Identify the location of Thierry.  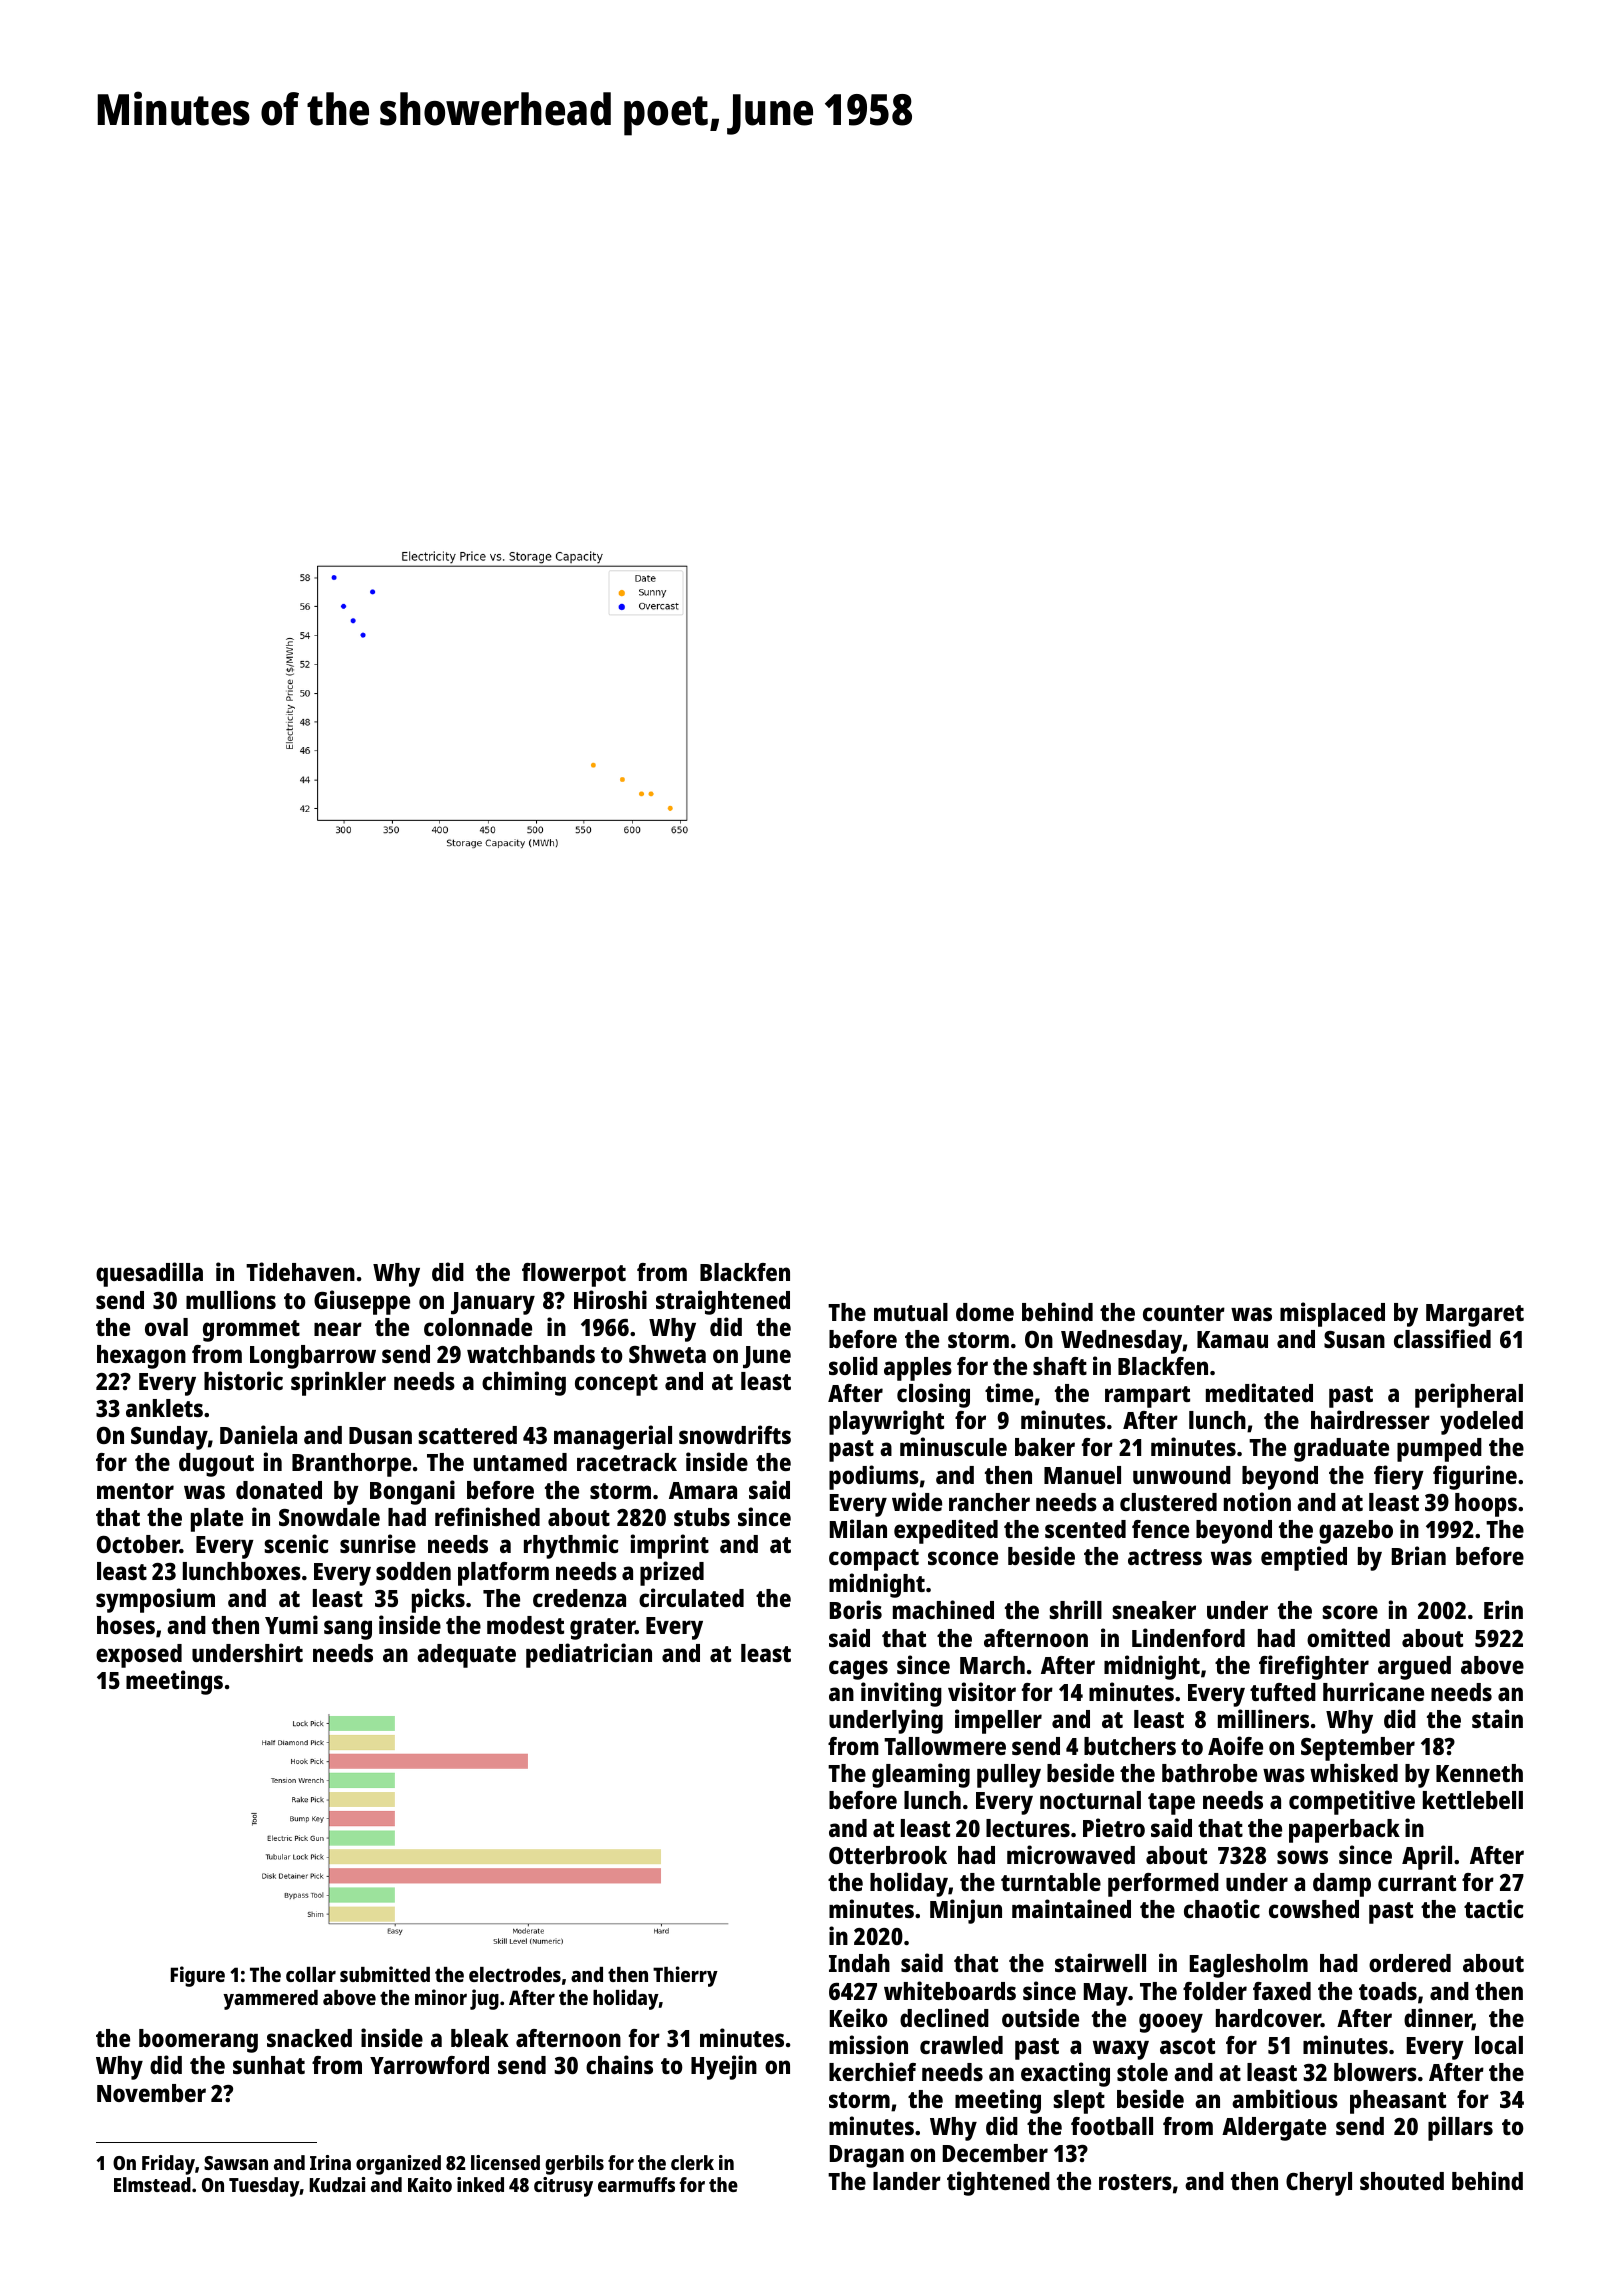
(685, 1976).
